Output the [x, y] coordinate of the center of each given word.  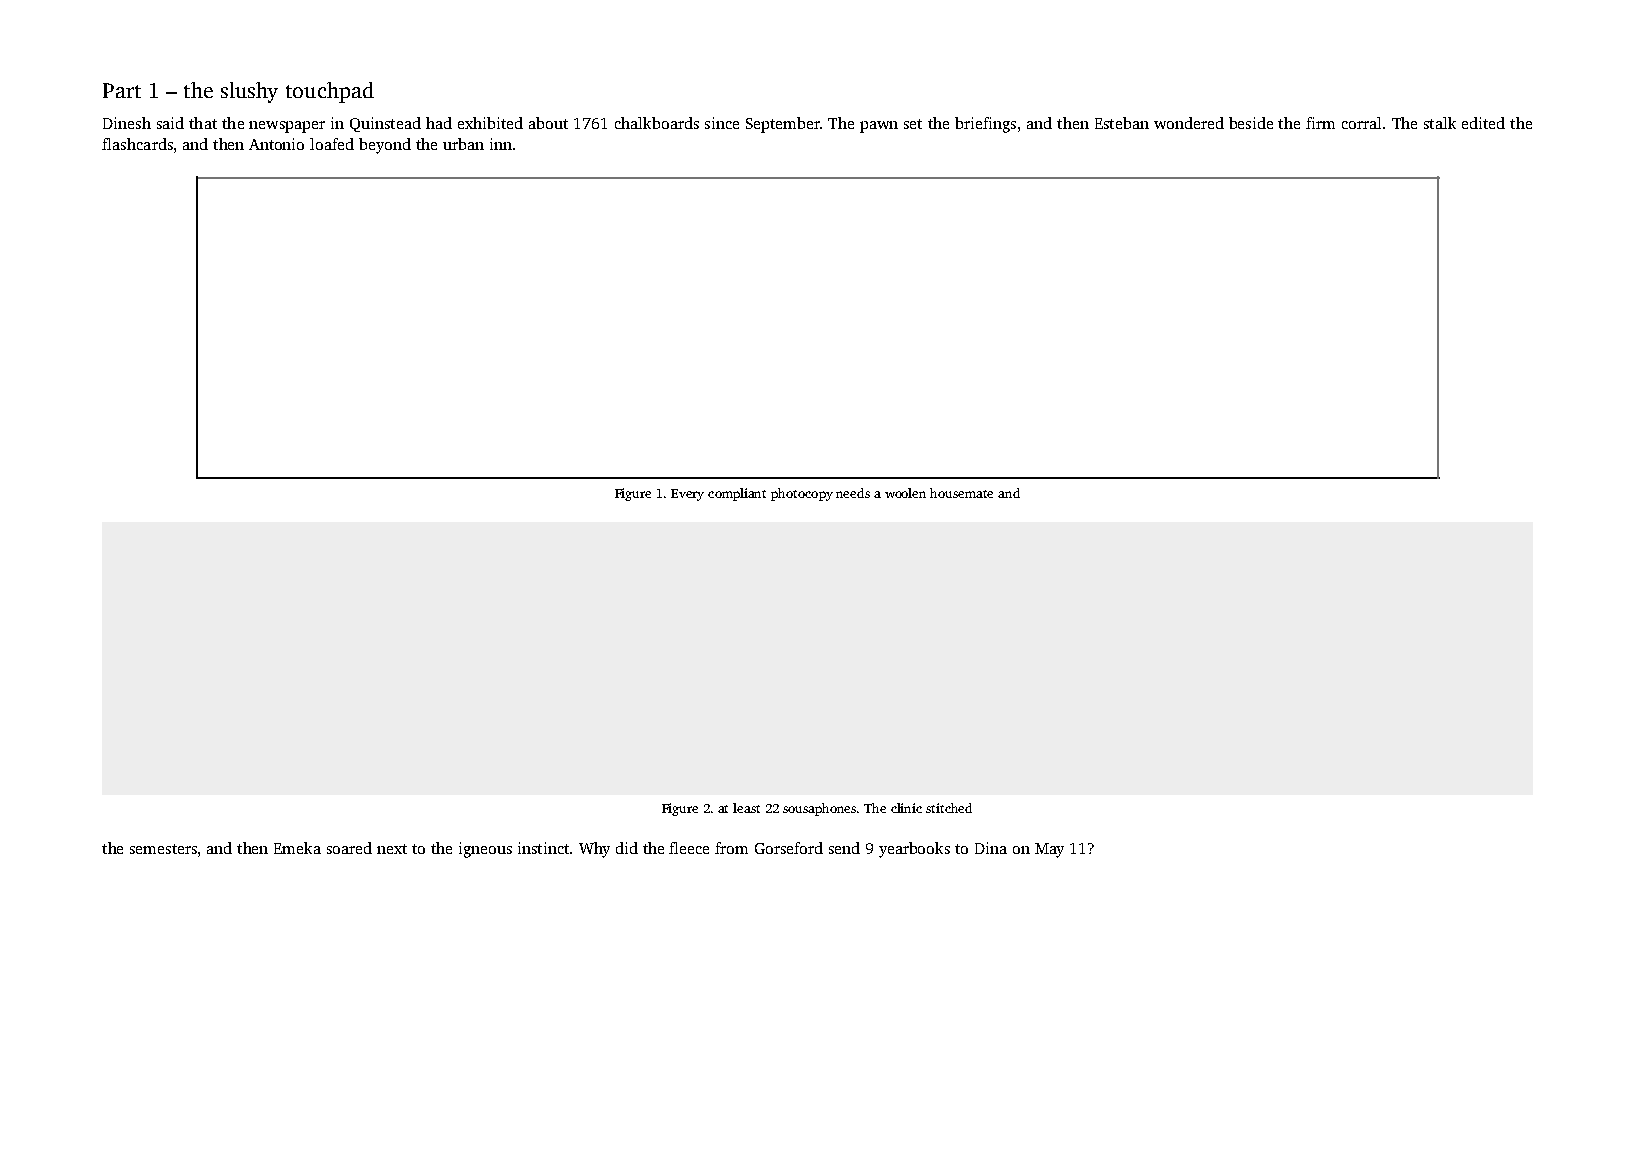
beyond [385, 146]
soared [349, 848]
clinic [906, 808]
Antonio [276, 144]
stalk [1440, 123]
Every [687, 495]
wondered [1189, 123]
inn [501, 144]
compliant [737, 494]
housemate [961, 493]
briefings [985, 125]
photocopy [802, 494]
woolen [905, 493]
